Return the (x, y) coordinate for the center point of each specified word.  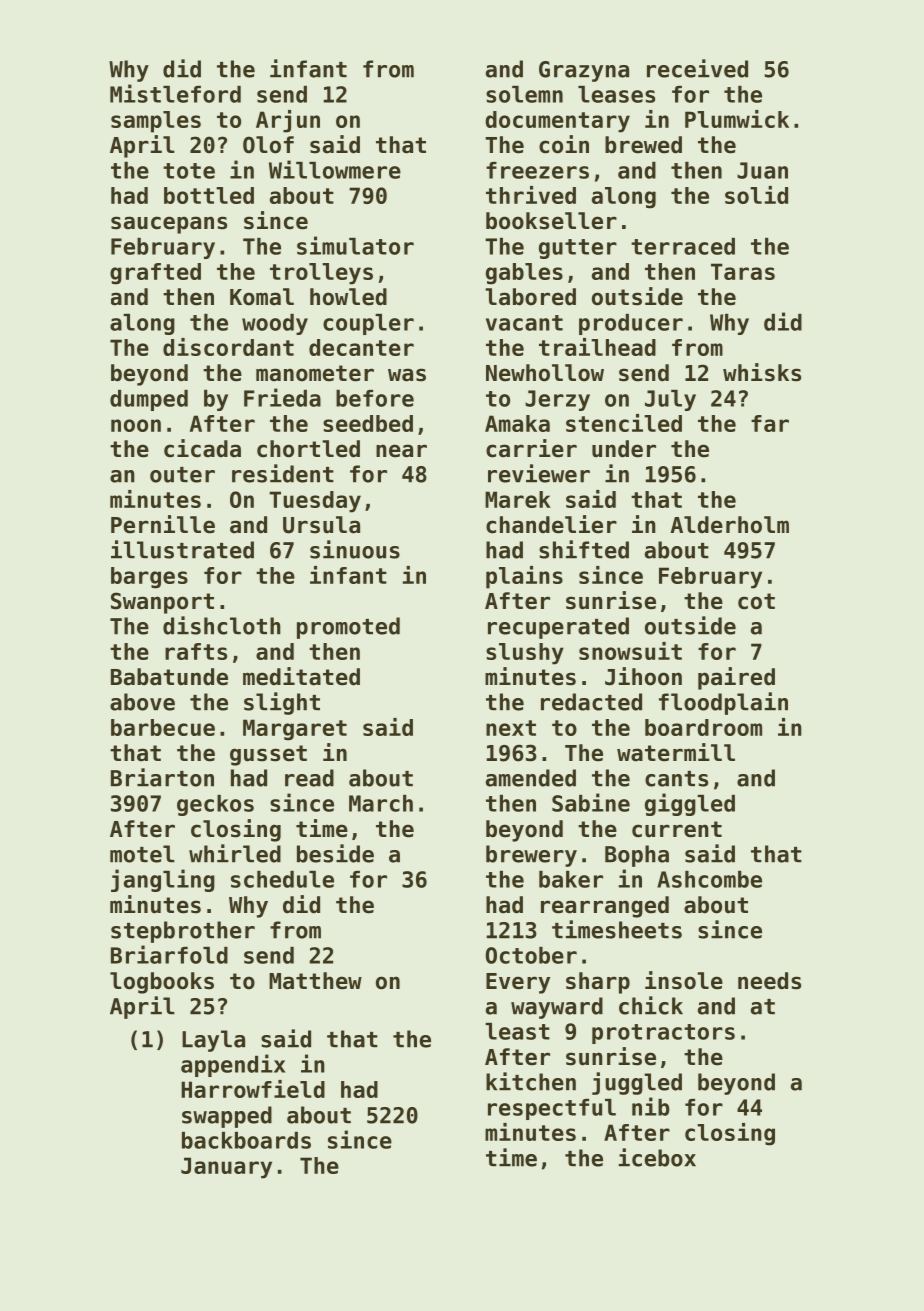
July (670, 400)
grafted (155, 274)
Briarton (162, 777)
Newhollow (545, 373)
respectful (552, 1109)
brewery (531, 856)
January (226, 1168)
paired (736, 678)
